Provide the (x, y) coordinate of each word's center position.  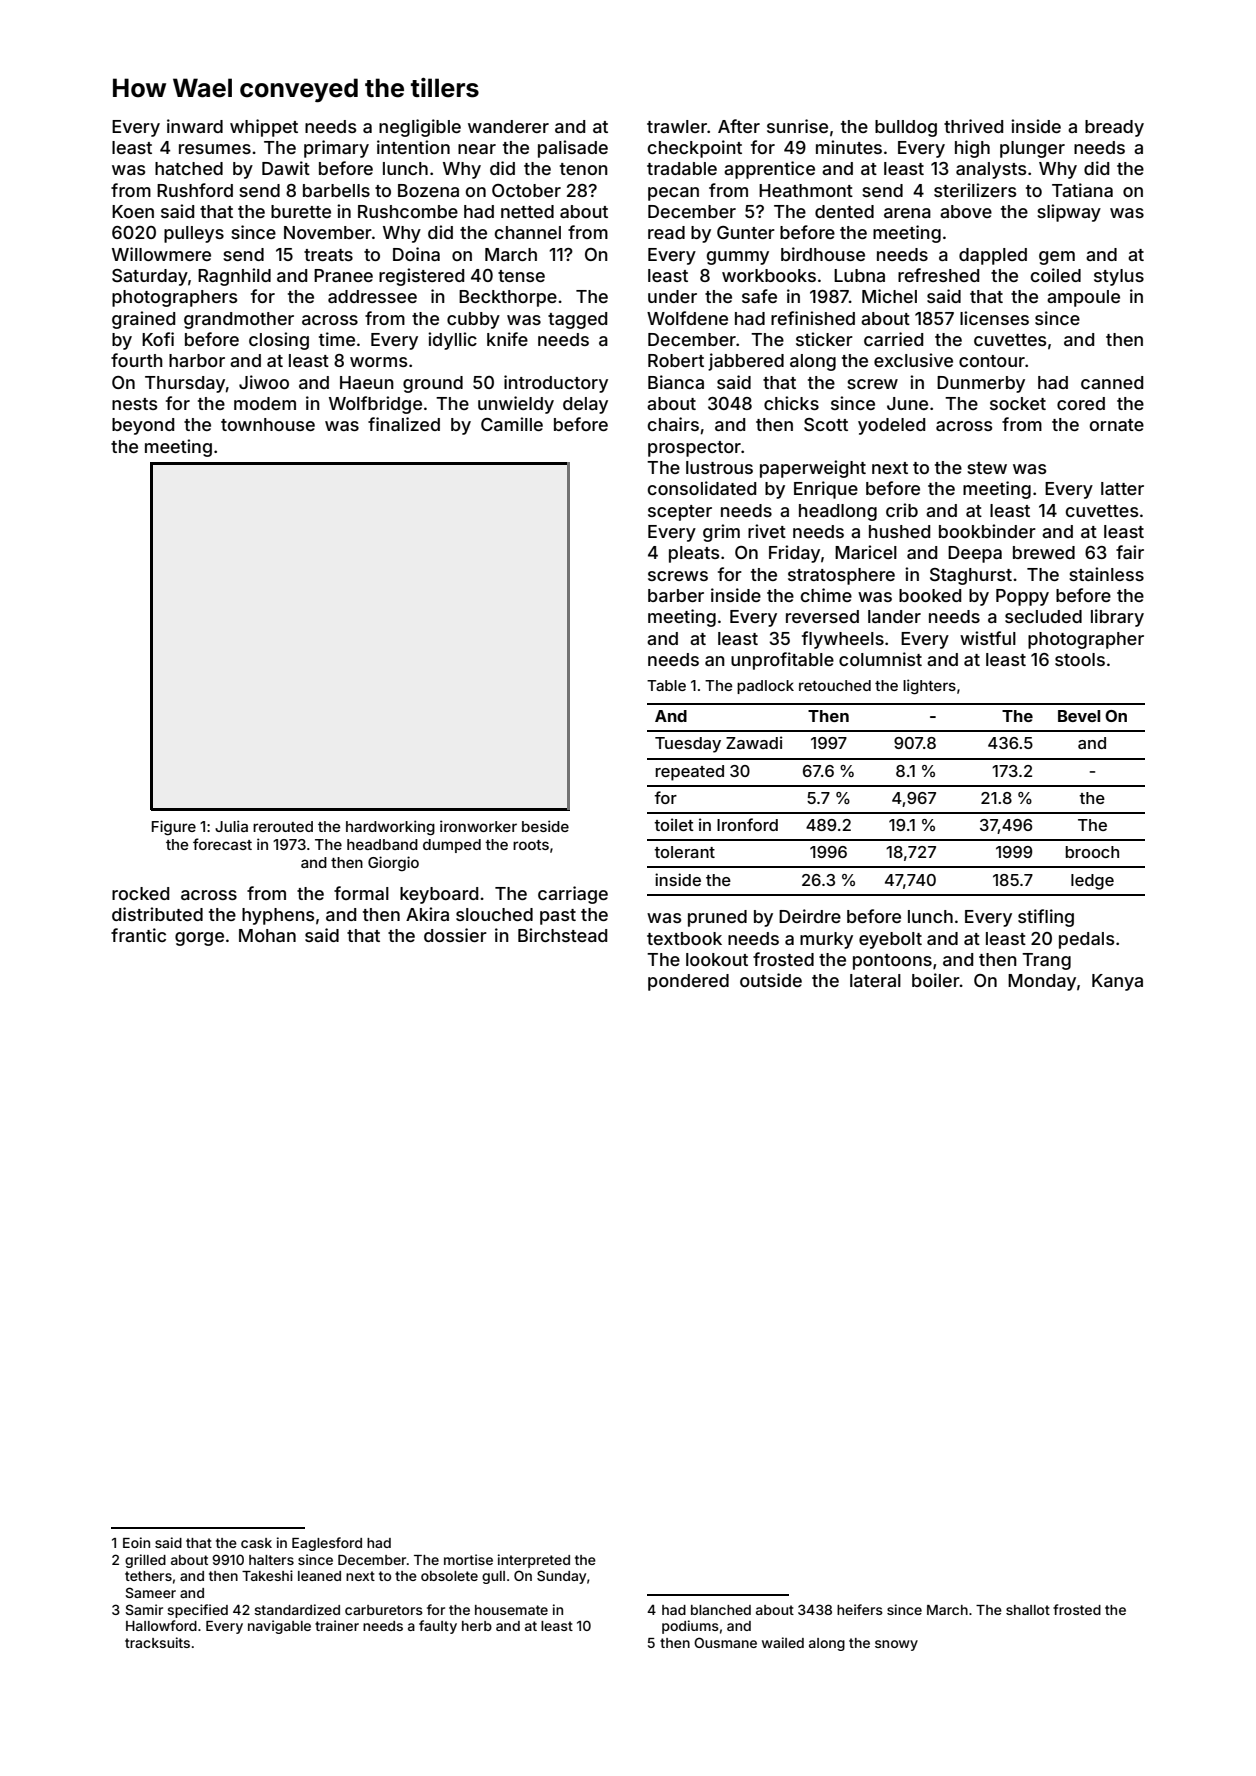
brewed (1044, 552)
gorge (199, 939)
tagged (577, 320)
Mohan (267, 935)
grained (143, 320)
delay (585, 405)
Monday (1042, 982)
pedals (1086, 940)
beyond (143, 426)
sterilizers (975, 190)
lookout (717, 959)
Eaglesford (327, 1544)
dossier (455, 935)
